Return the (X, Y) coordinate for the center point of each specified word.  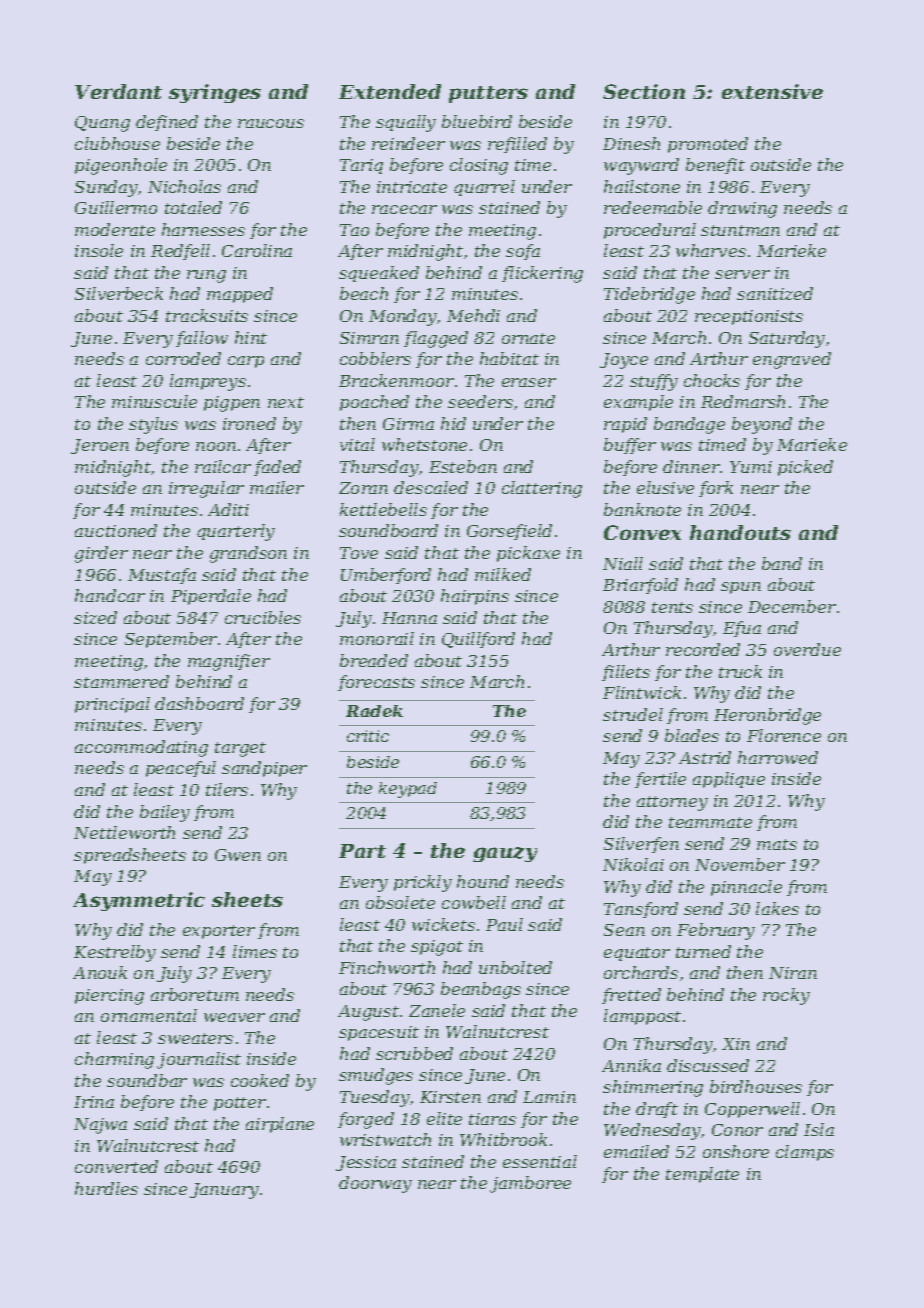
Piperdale (211, 597)
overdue (807, 649)
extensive (772, 91)
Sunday (106, 188)
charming (114, 1060)
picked (805, 468)
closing (479, 166)
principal (112, 705)
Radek (374, 711)
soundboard (388, 530)
